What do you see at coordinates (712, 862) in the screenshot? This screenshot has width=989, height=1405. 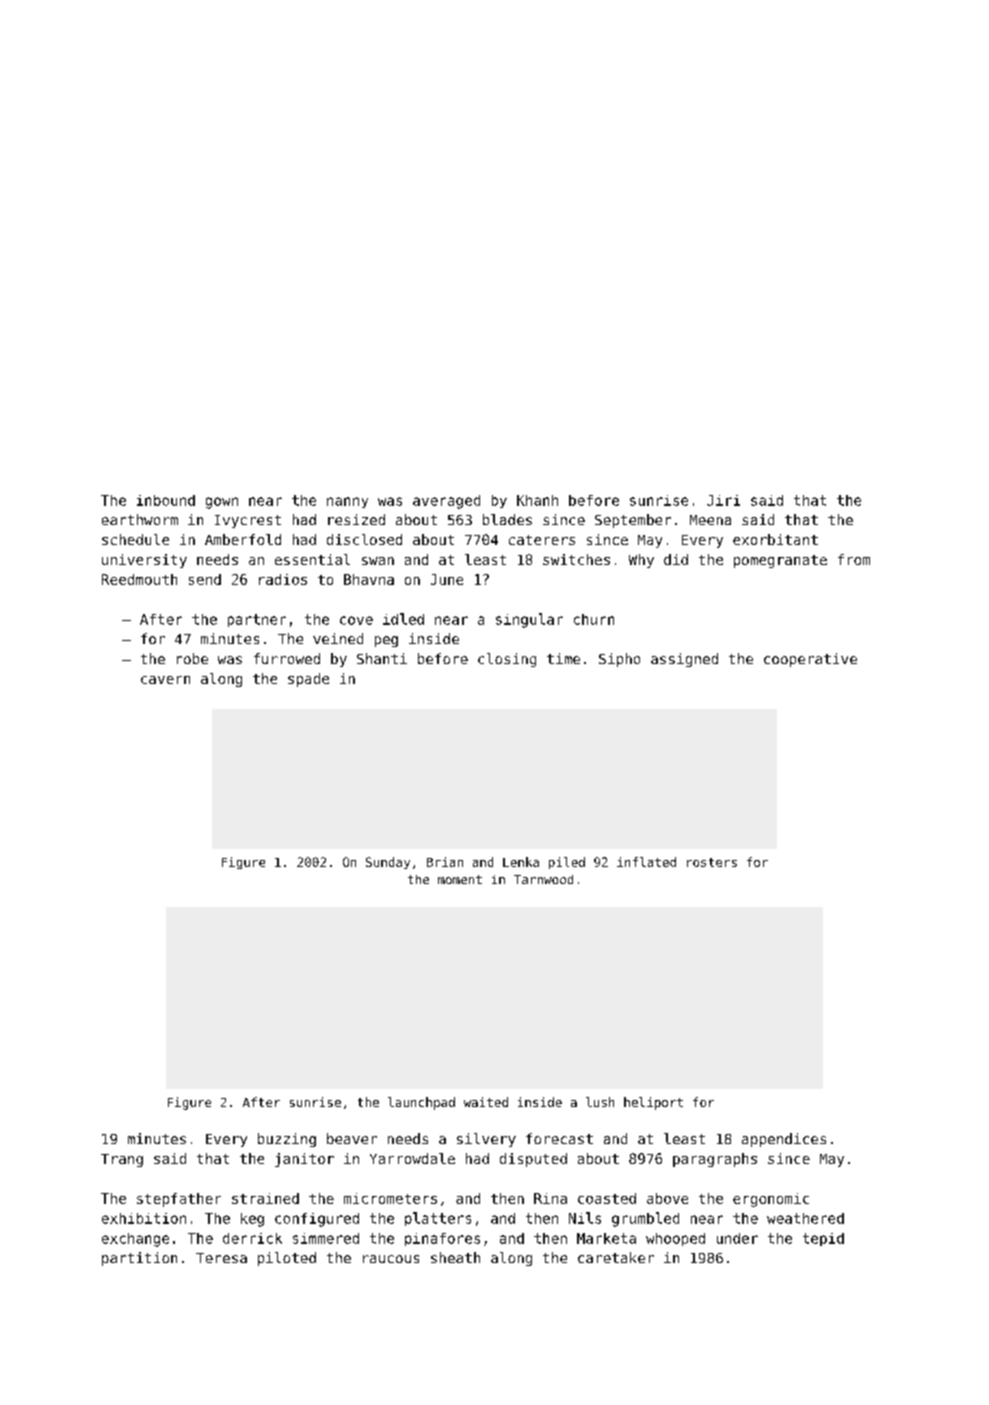 I see `rosters` at bounding box center [712, 862].
